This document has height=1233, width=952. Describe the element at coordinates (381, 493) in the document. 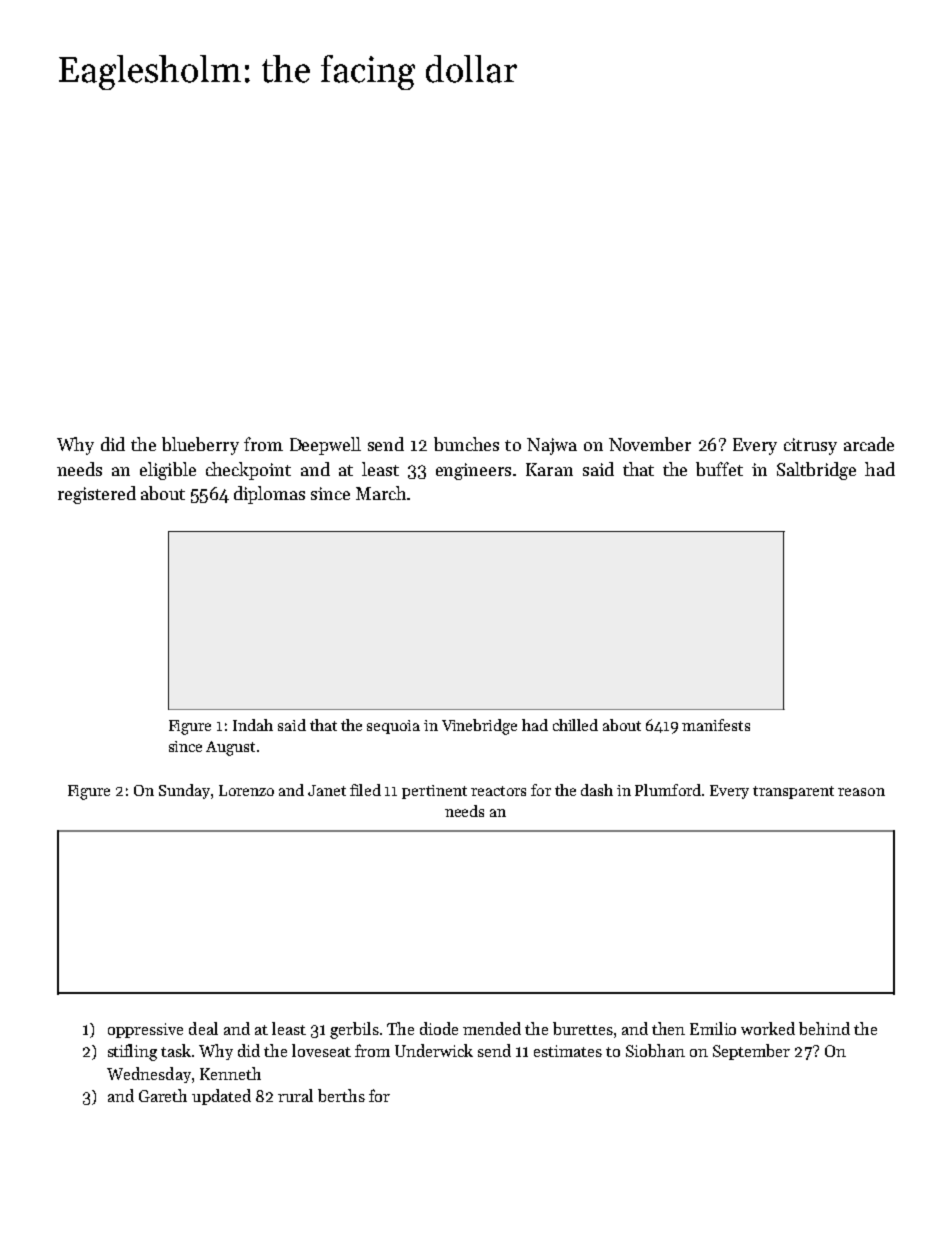

I see `March` at that location.
